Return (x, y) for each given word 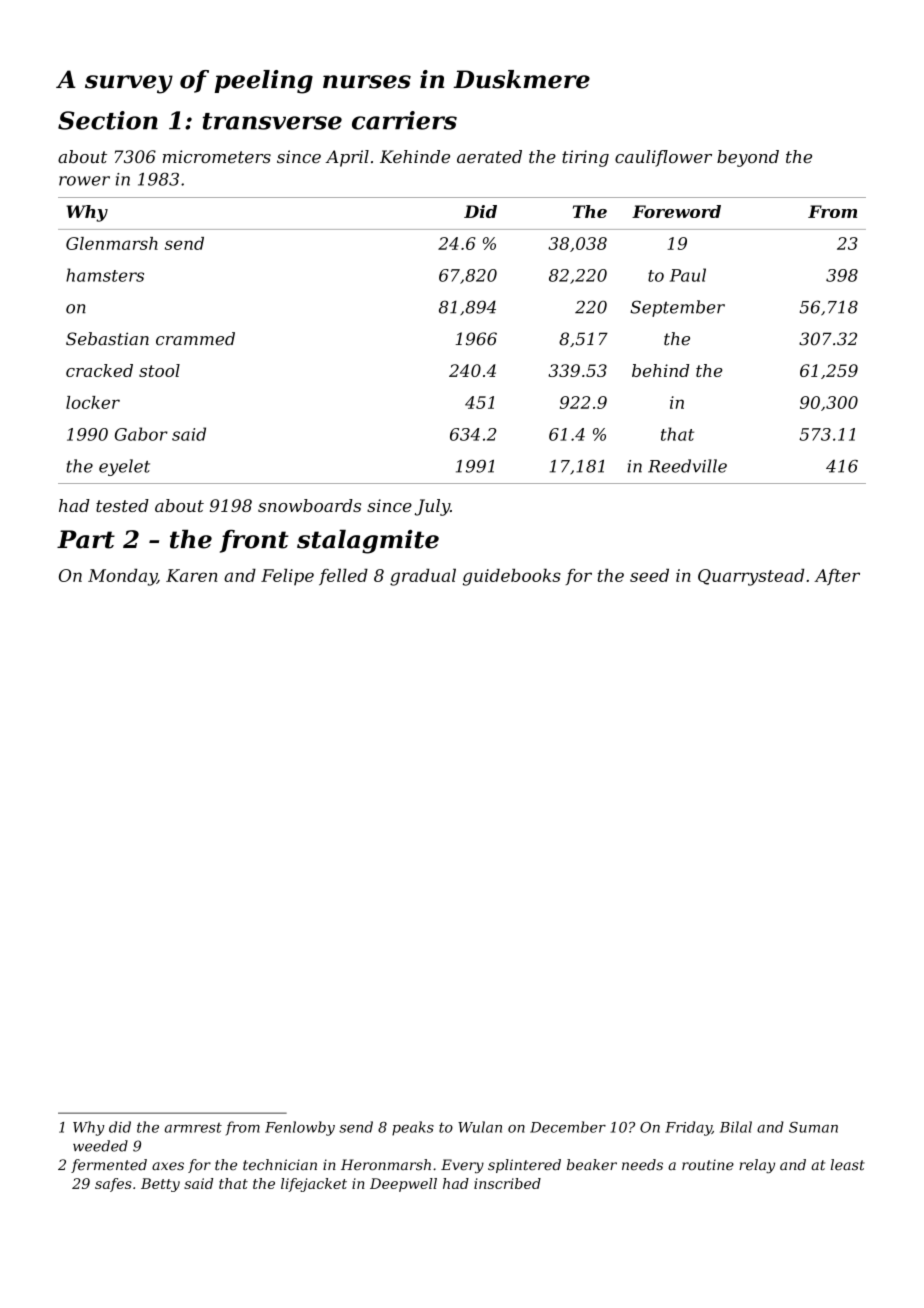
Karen (192, 575)
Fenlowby (300, 1128)
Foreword (676, 211)
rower (84, 181)
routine (708, 1165)
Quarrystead (751, 577)
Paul (688, 275)
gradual (423, 577)
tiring (585, 158)
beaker (592, 1165)
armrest (193, 1128)
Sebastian (107, 339)
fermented (109, 1166)
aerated (489, 156)
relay (757, 1166)
